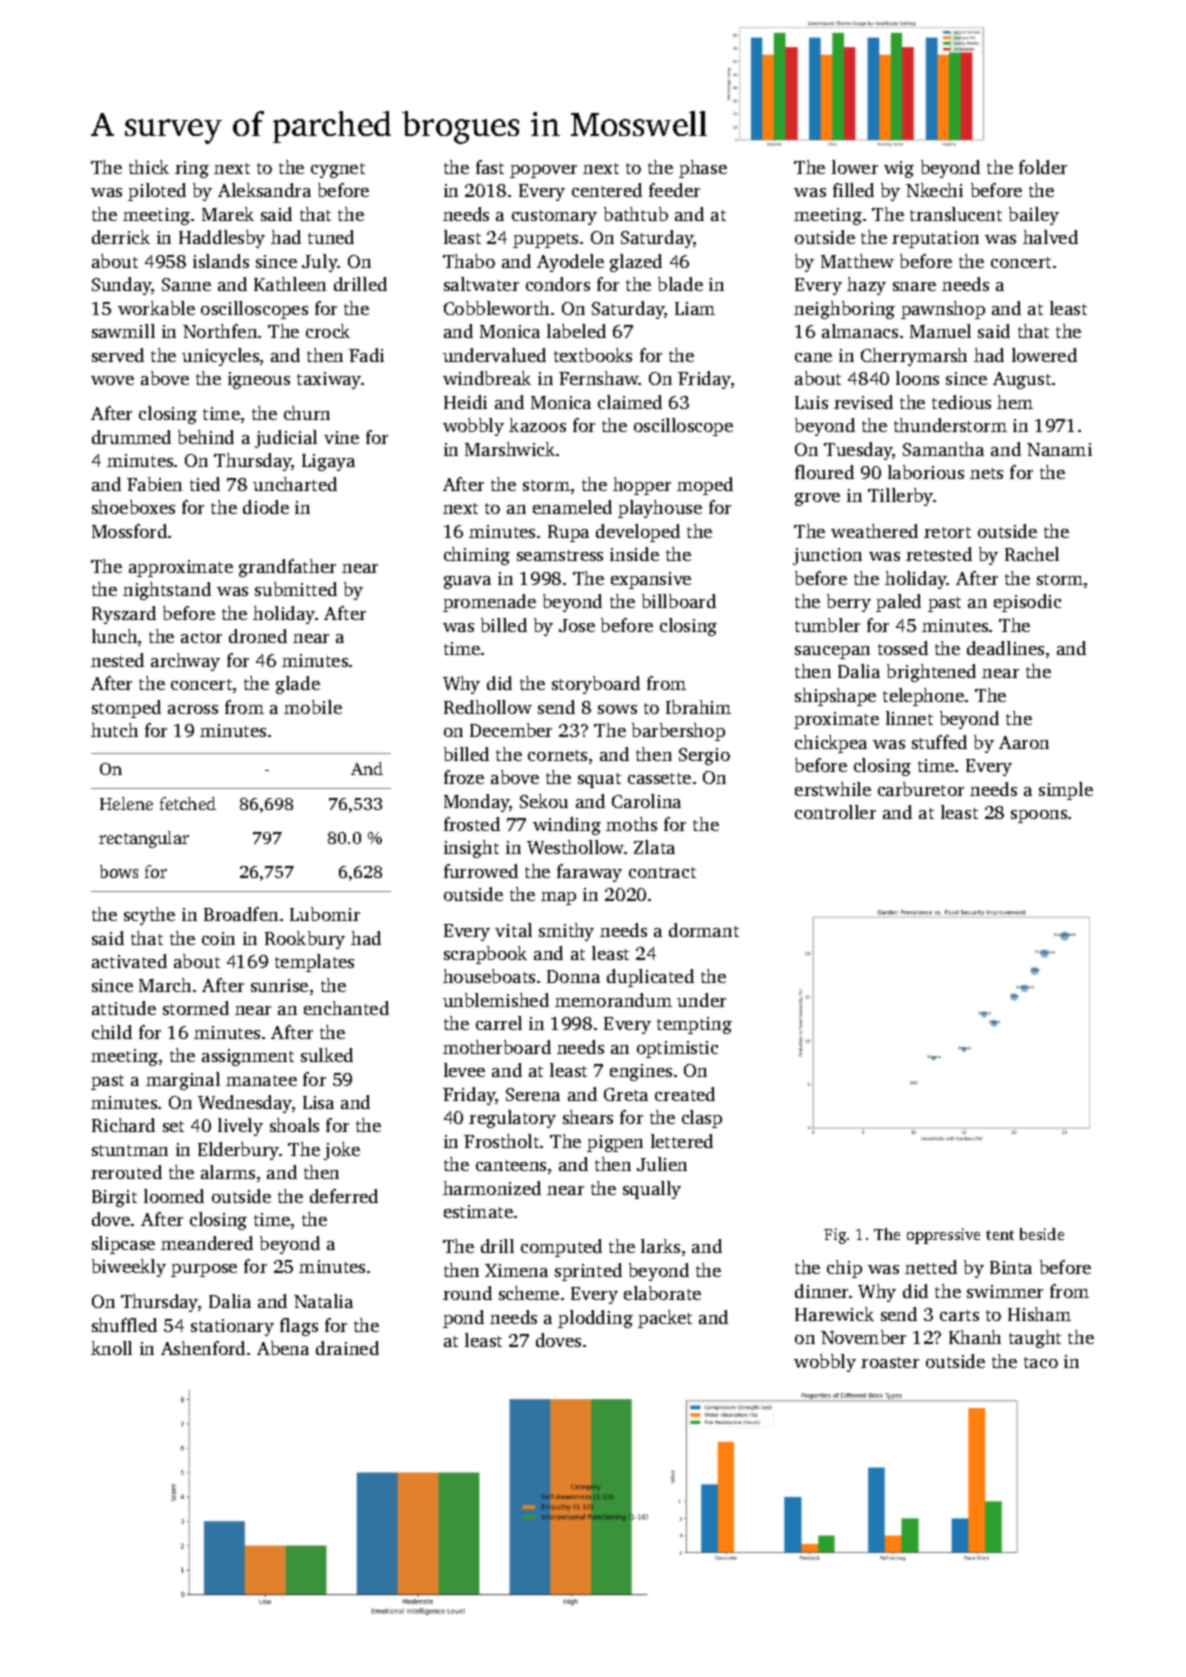 Image resolution: width=1186 pixels, height=1677 pixels. What do you see at coordinates (126, 709) in the page?
I see `stomped` at bounding box center [126, 709].
